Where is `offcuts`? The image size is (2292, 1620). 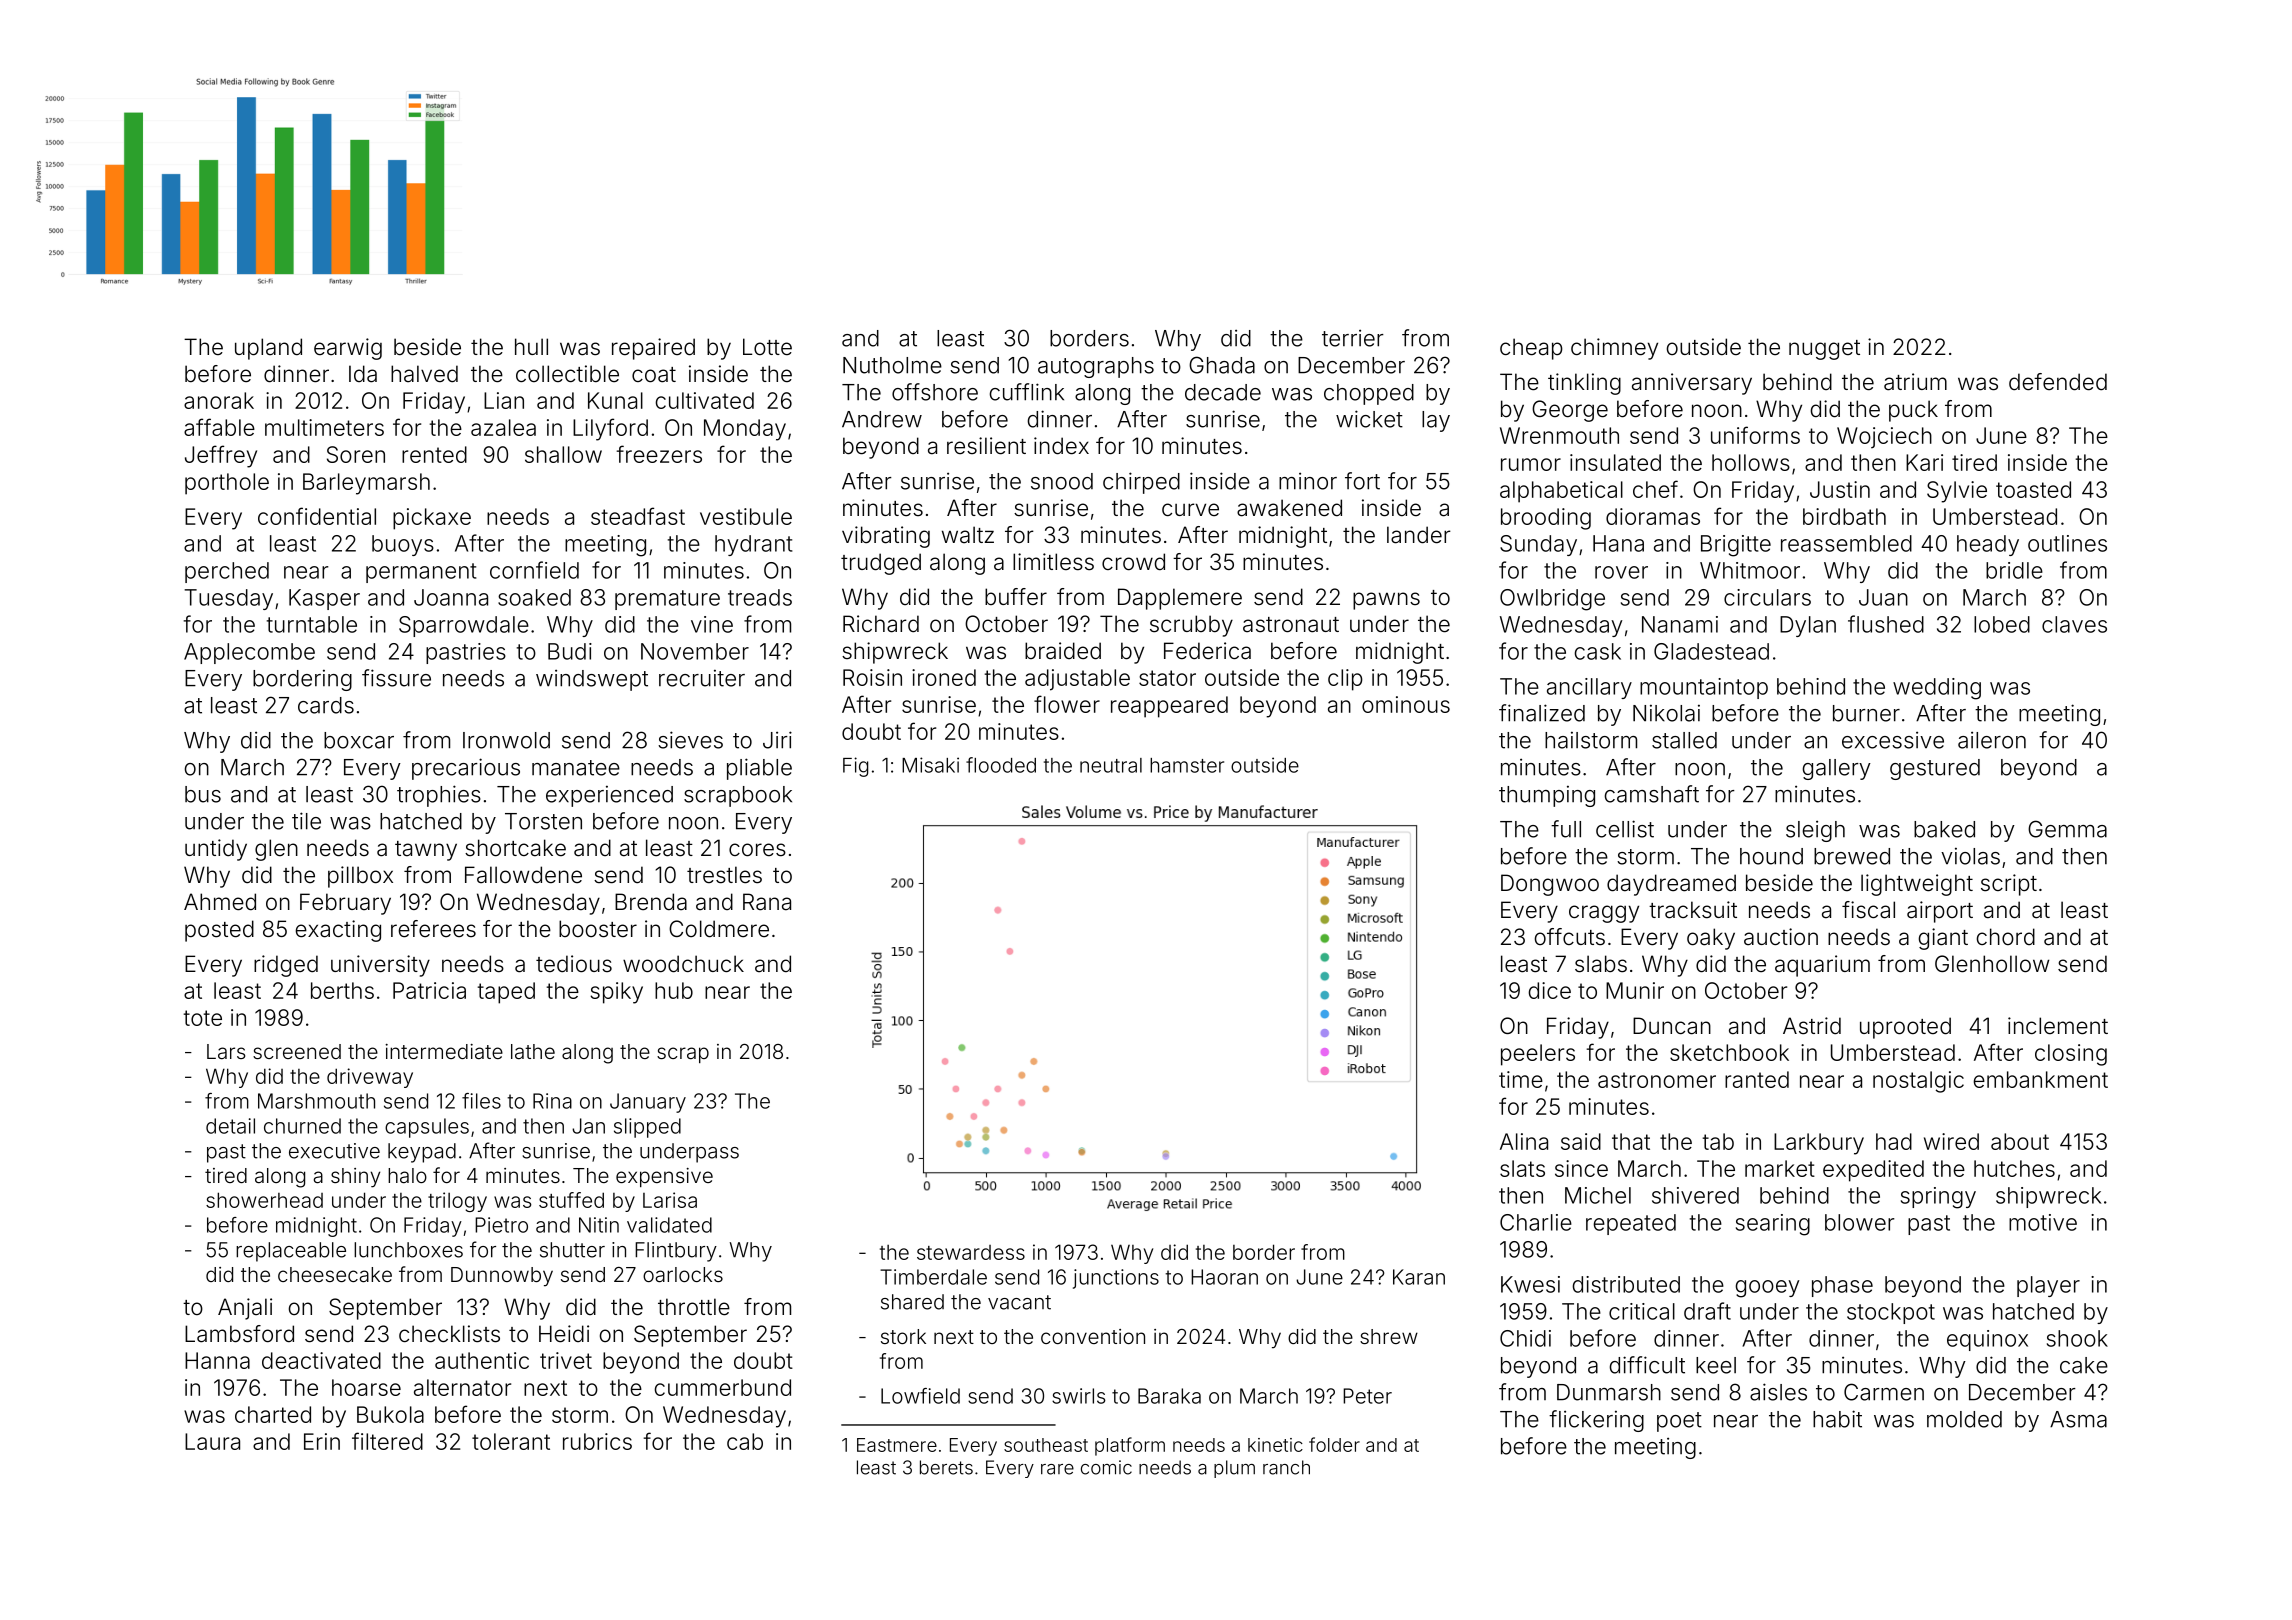
offcuts is located at coordinates (1570, 937).
